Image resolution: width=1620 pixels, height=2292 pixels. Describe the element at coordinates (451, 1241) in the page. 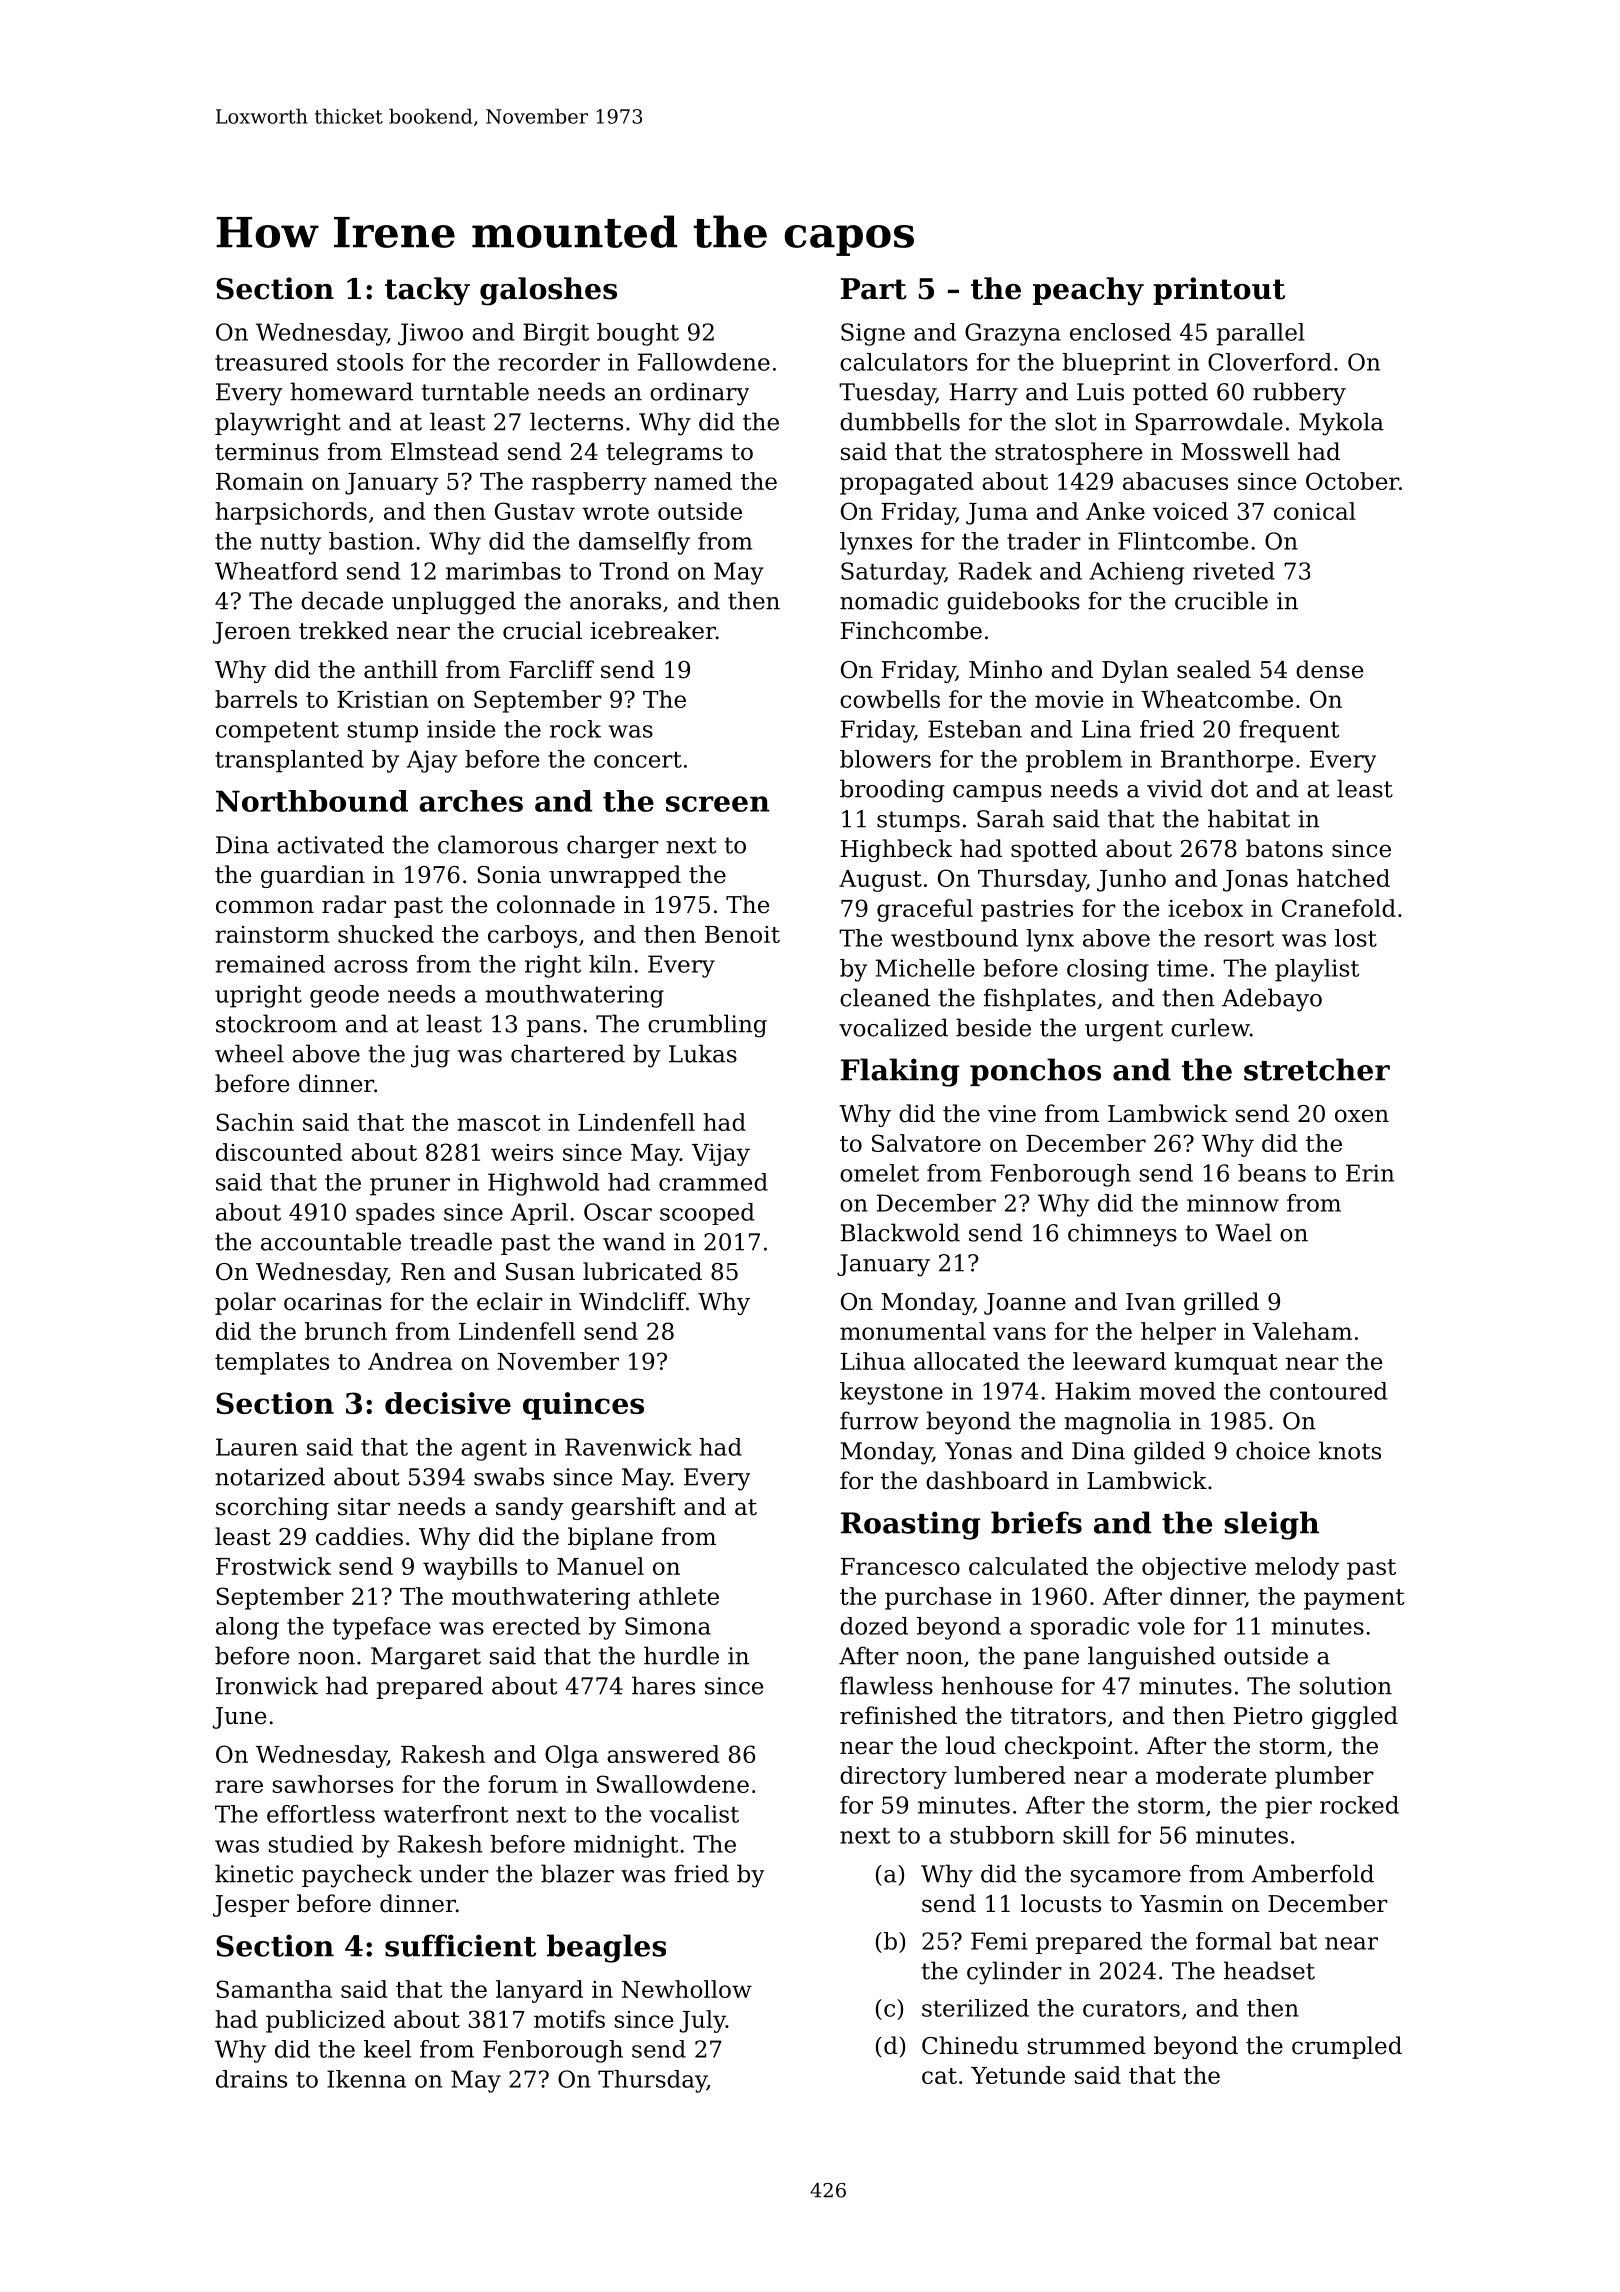

I see `treadle` at that location.
